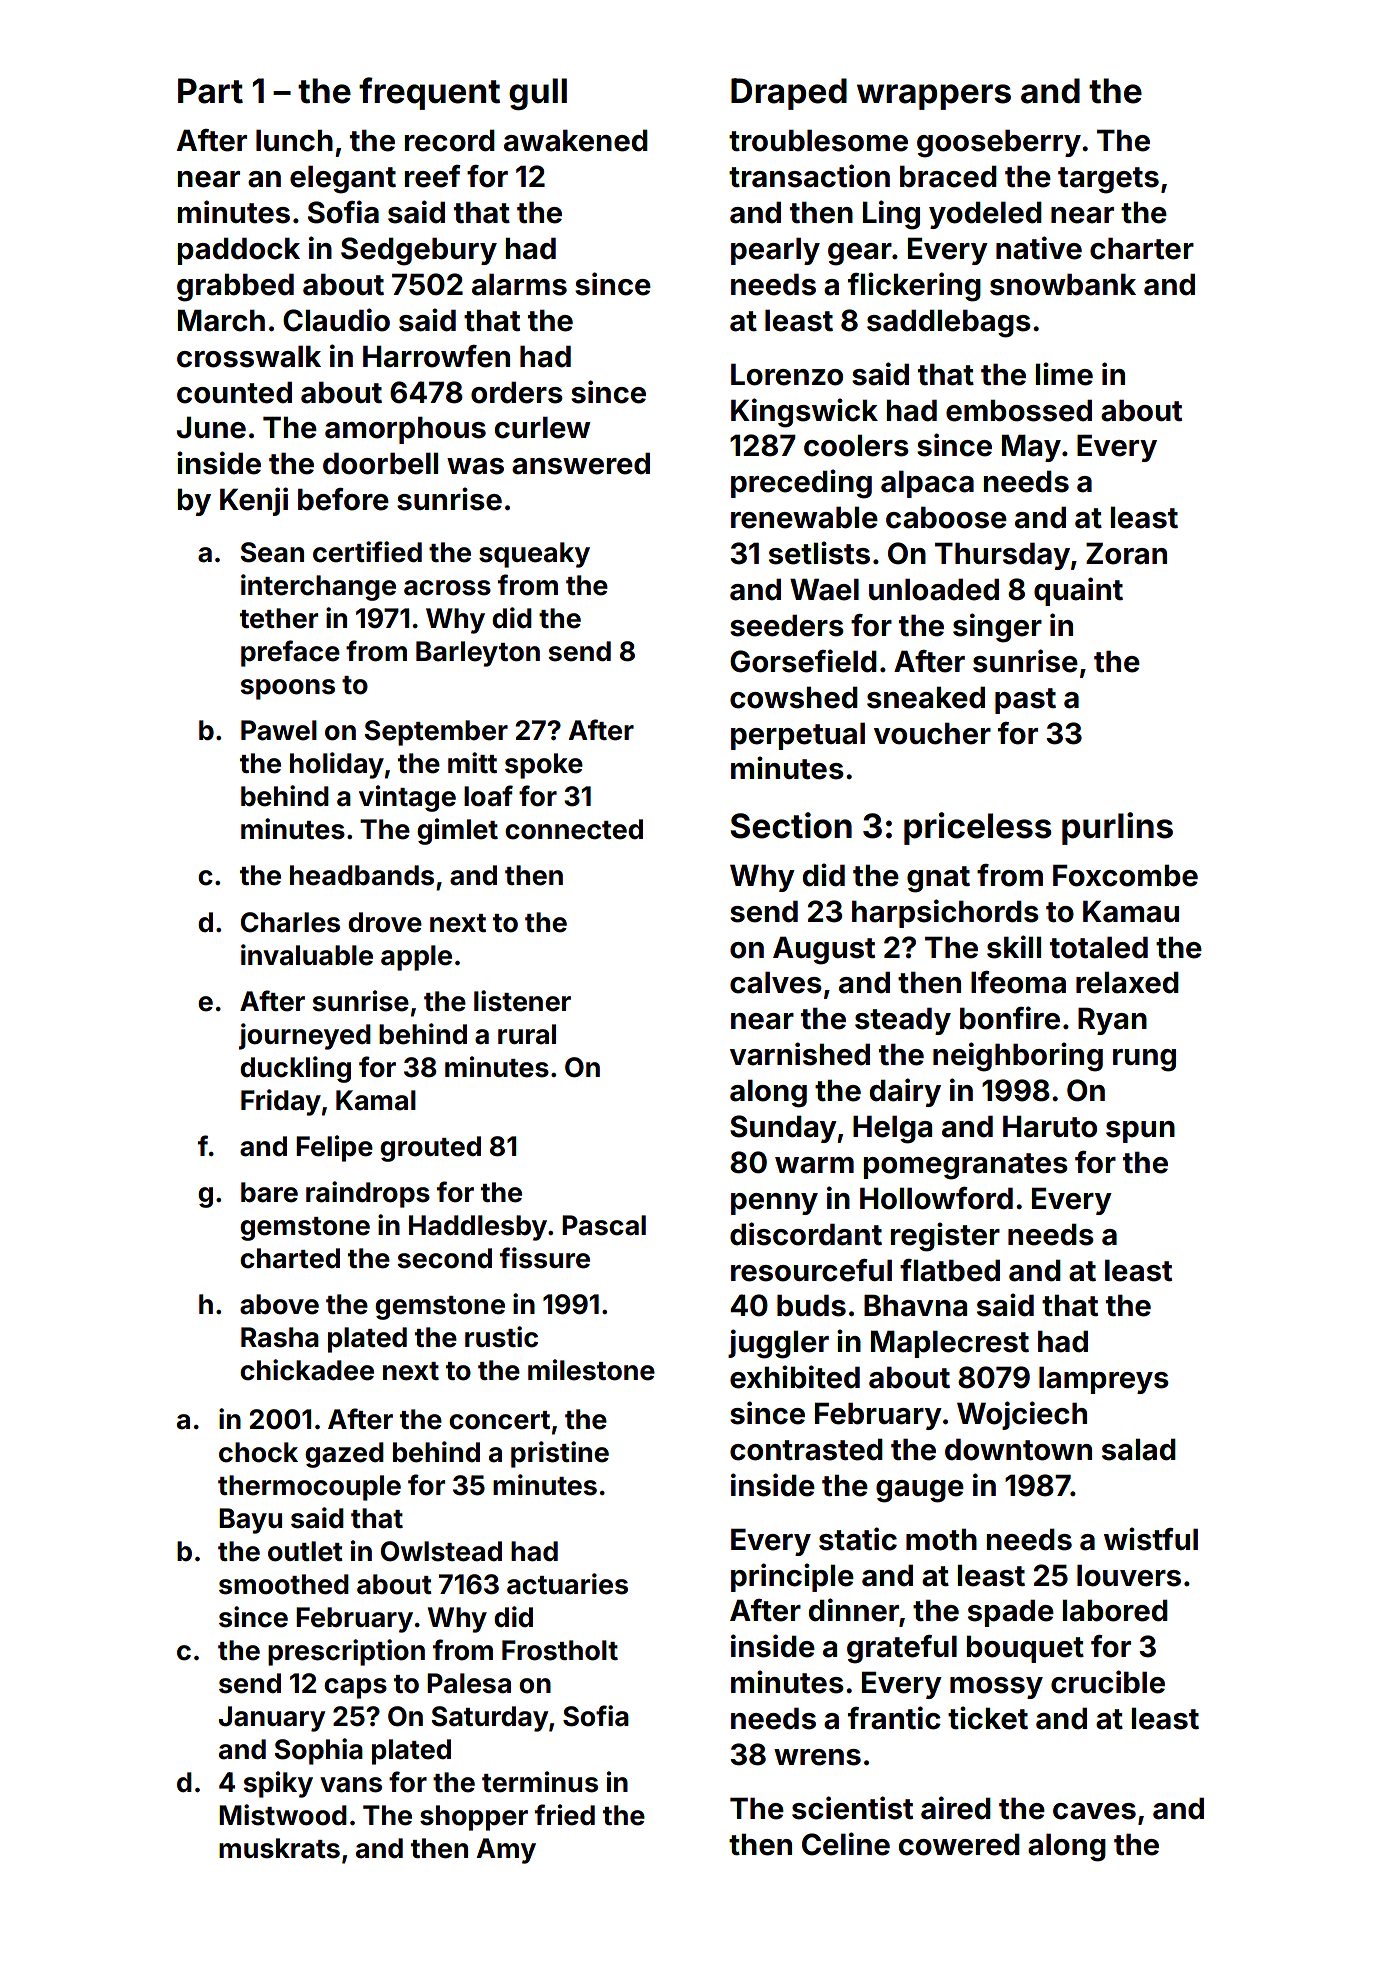 The width and height of the page is (1386, 1969). What do you see at coordinates (368, 1194) in the page?
I see `raindrops` at bounding box center [368, 1194].
